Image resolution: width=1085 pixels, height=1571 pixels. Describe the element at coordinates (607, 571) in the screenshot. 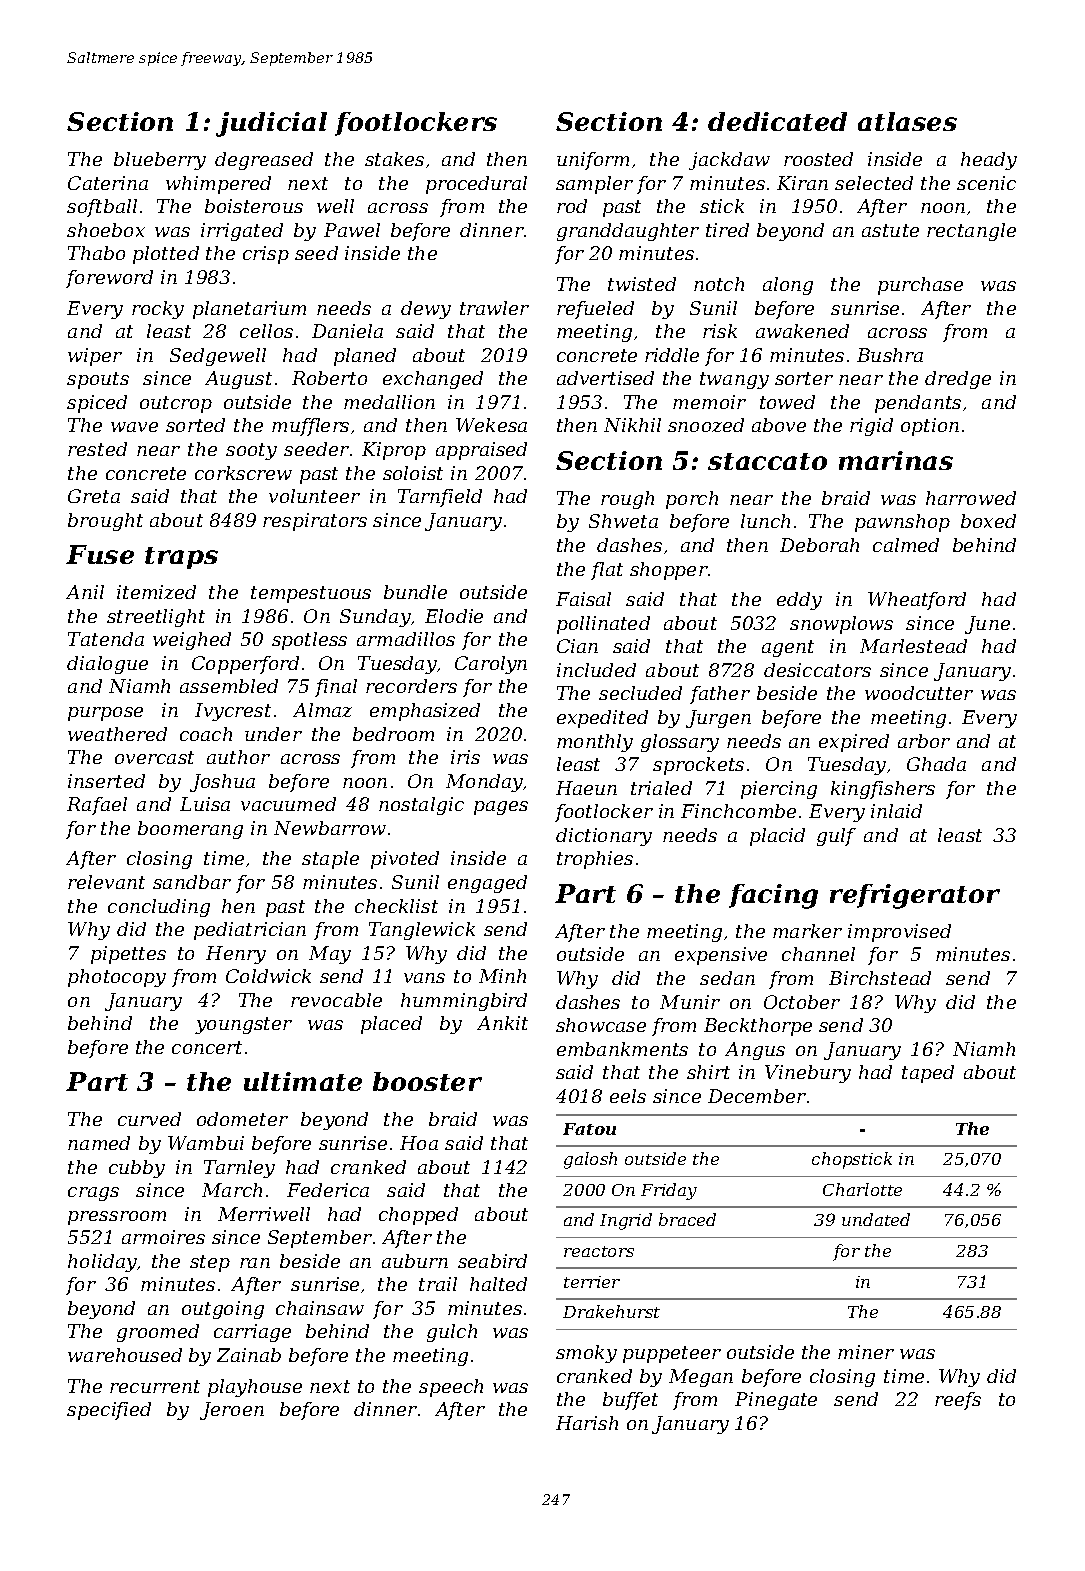

I see `flat` at that location.
